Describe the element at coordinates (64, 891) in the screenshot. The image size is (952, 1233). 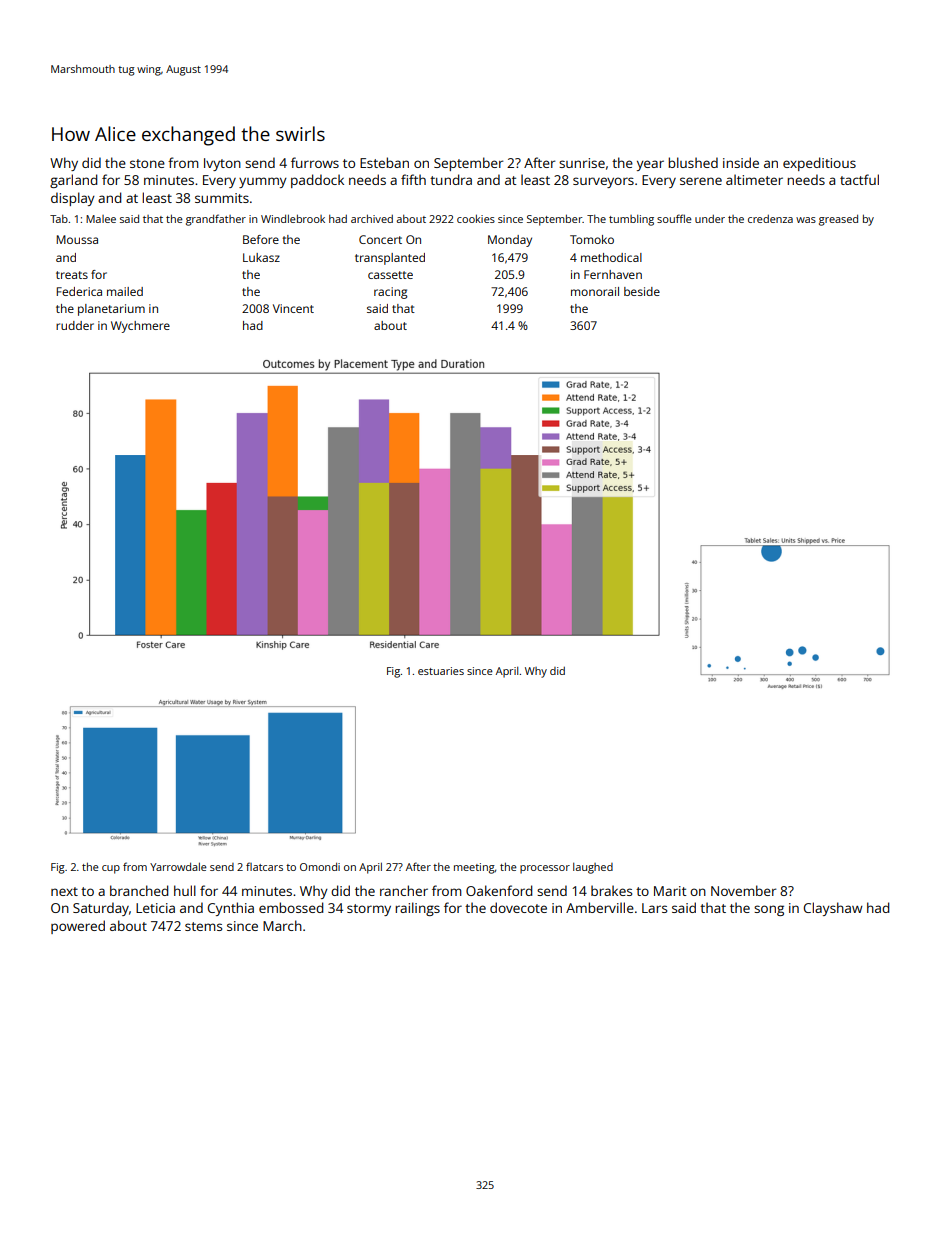
I see `next` at that location.
